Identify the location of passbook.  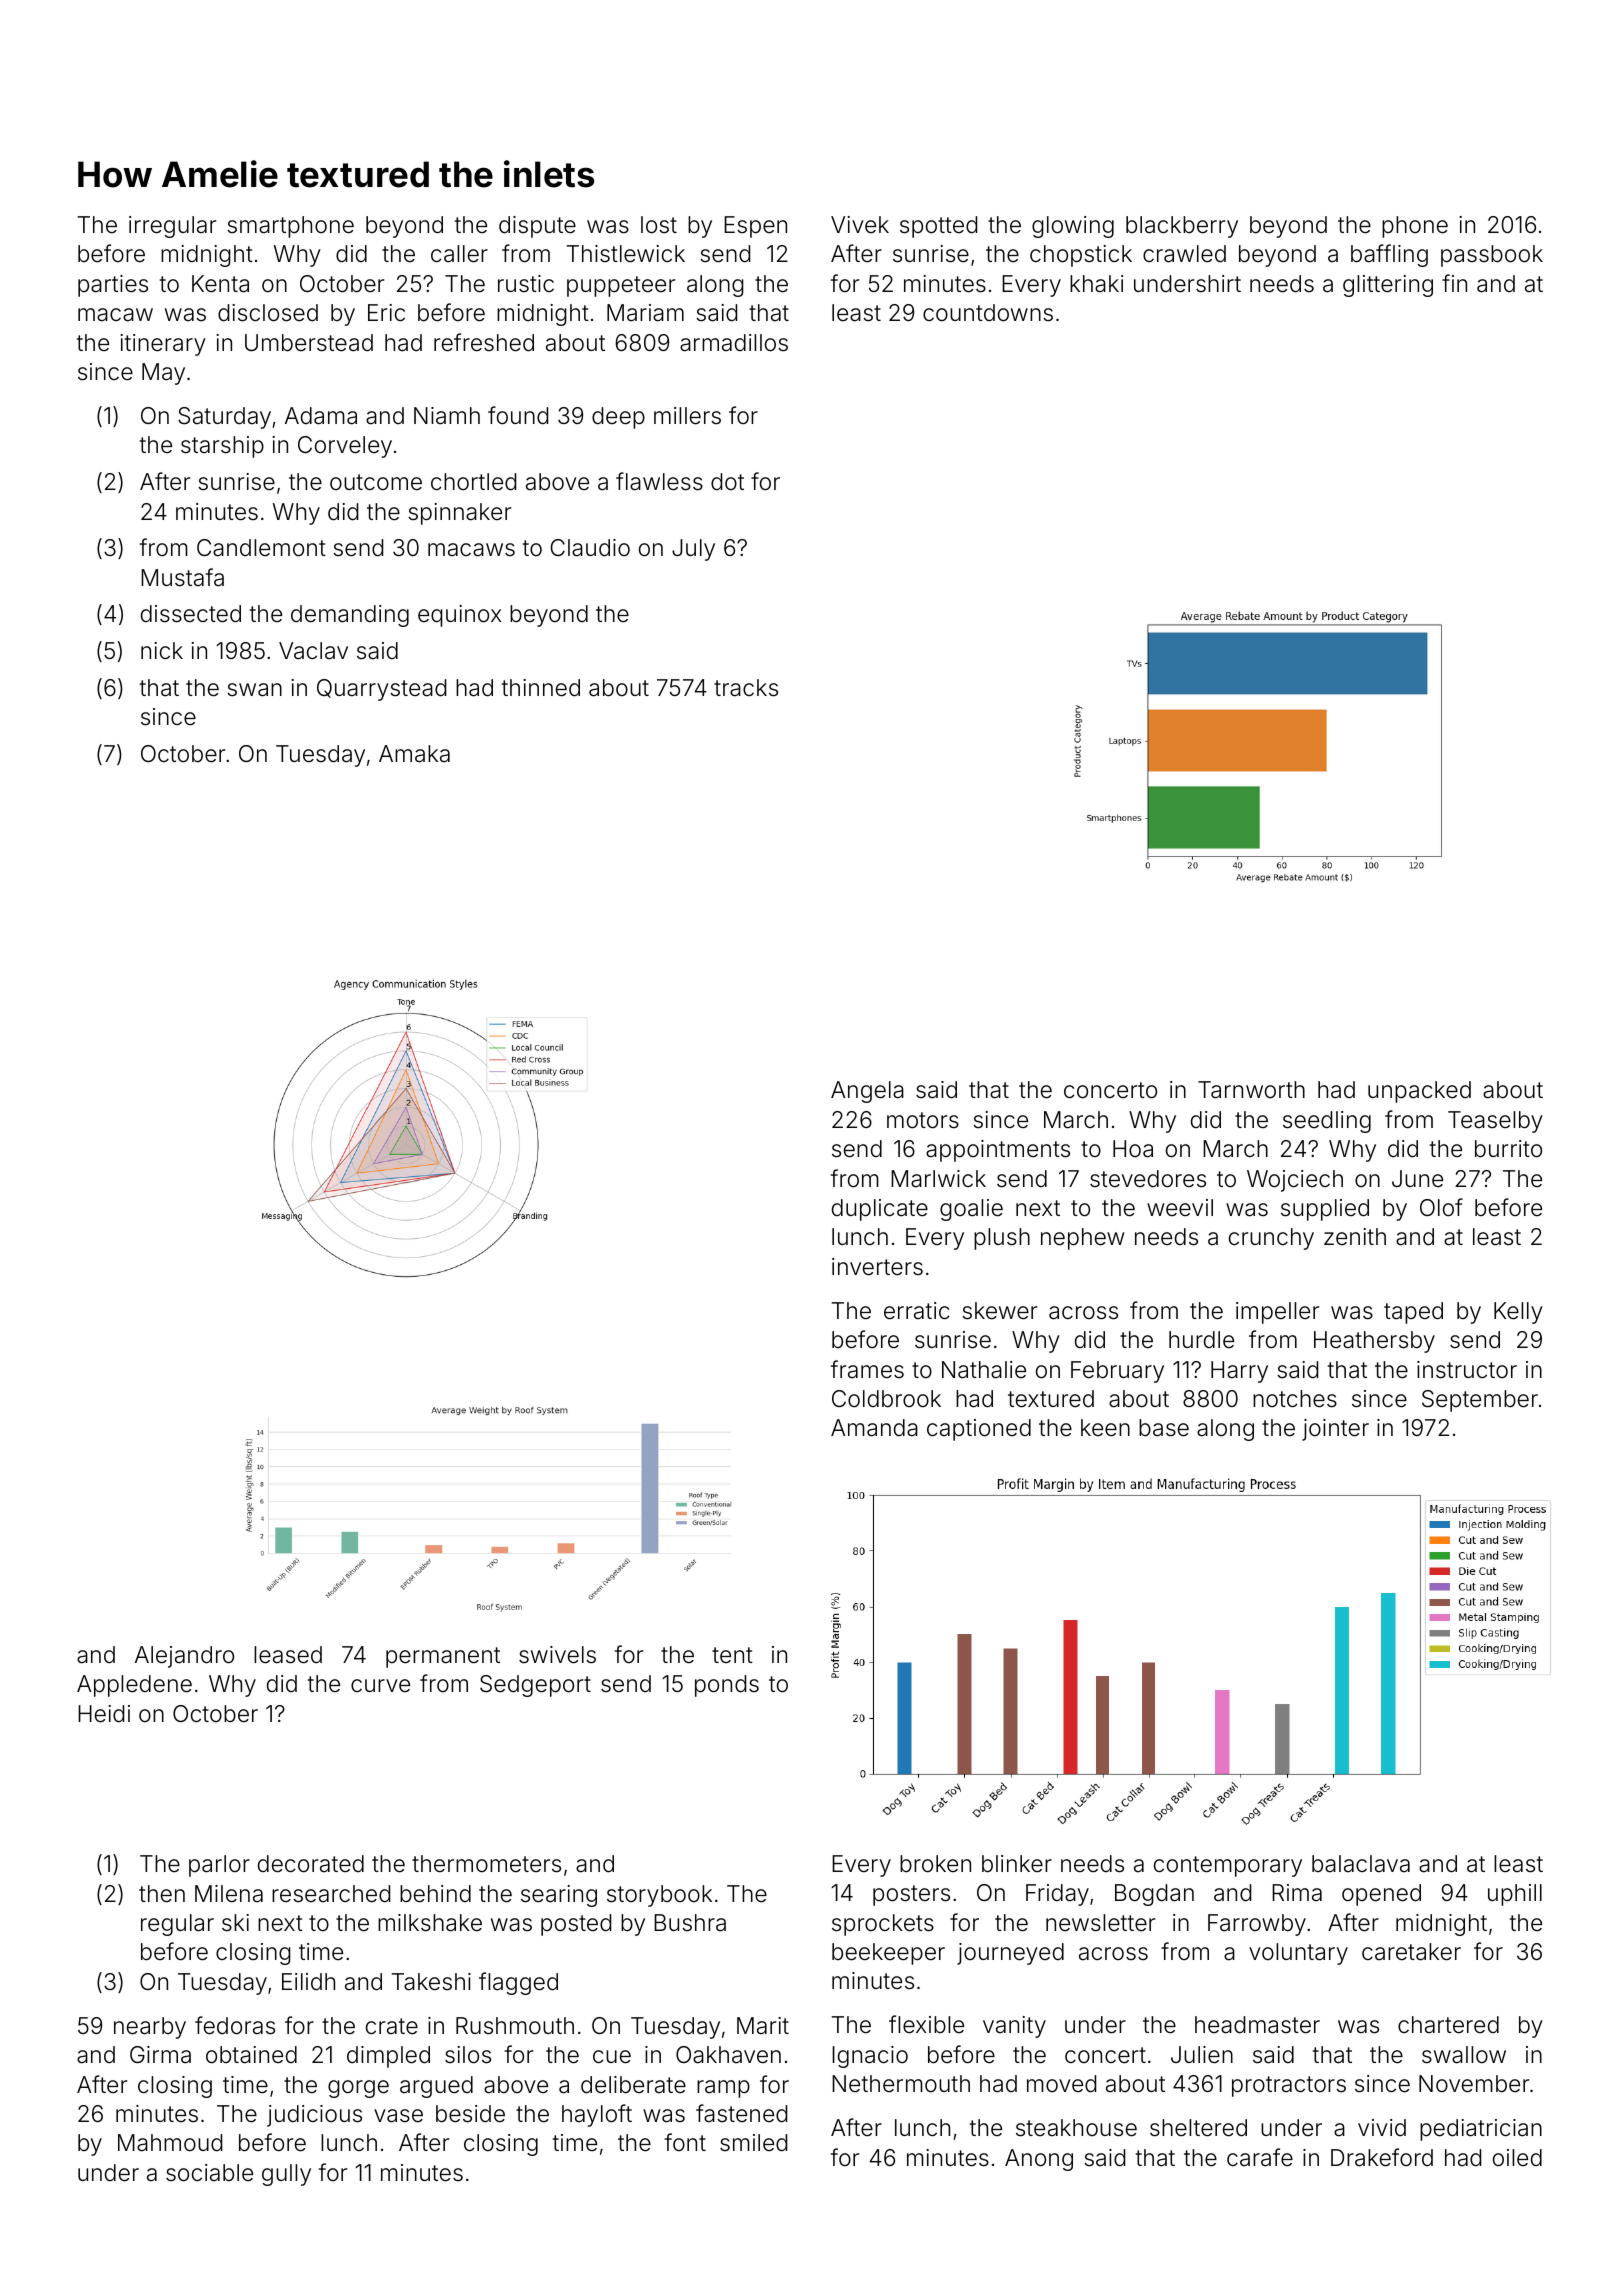
(1492, 256).
